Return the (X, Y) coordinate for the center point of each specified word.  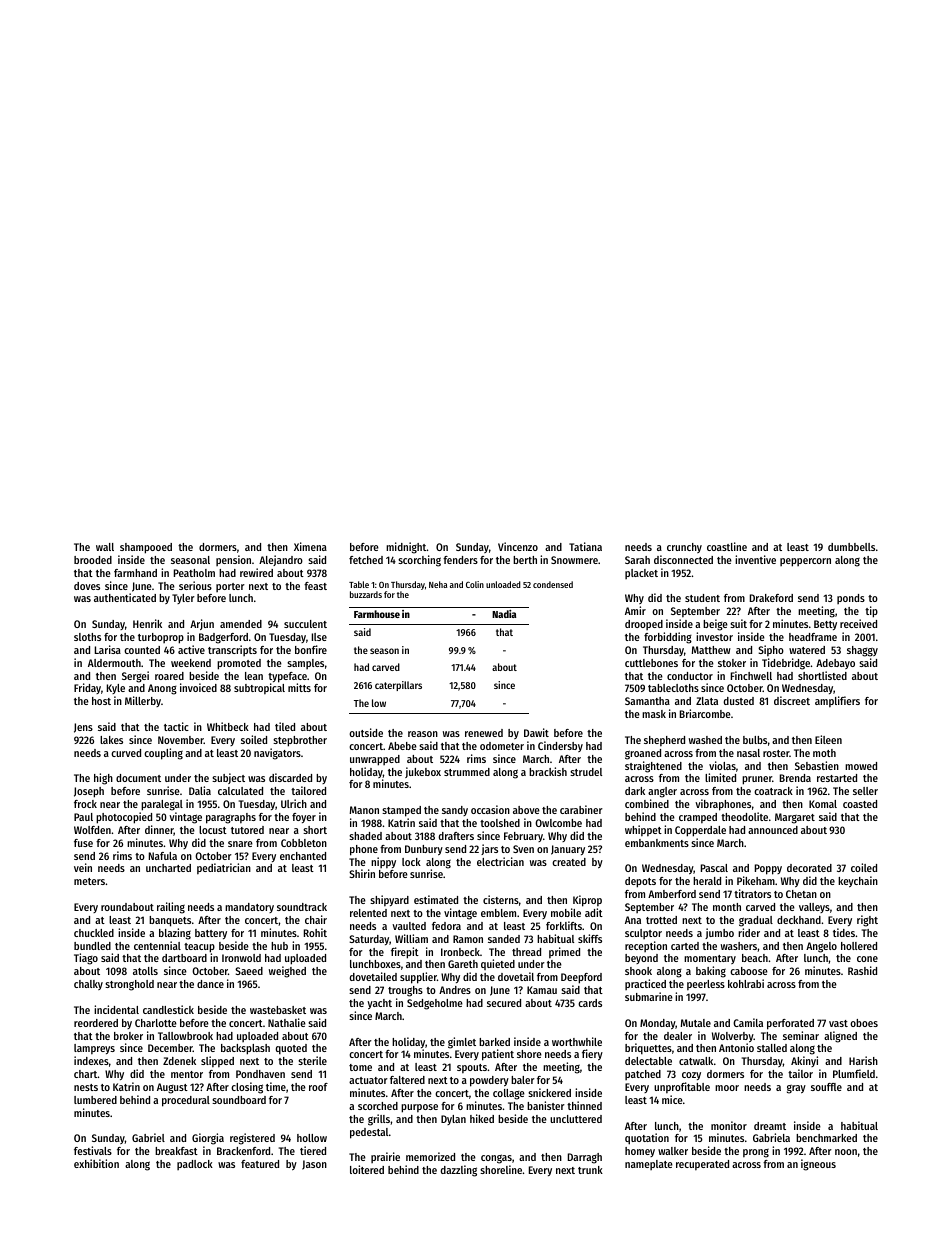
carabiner (581, 809)
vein (83, 867)
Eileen (828, 739)
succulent (305, 624)
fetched (366, 560)
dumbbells (851, 547)
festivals (93, 1150)
